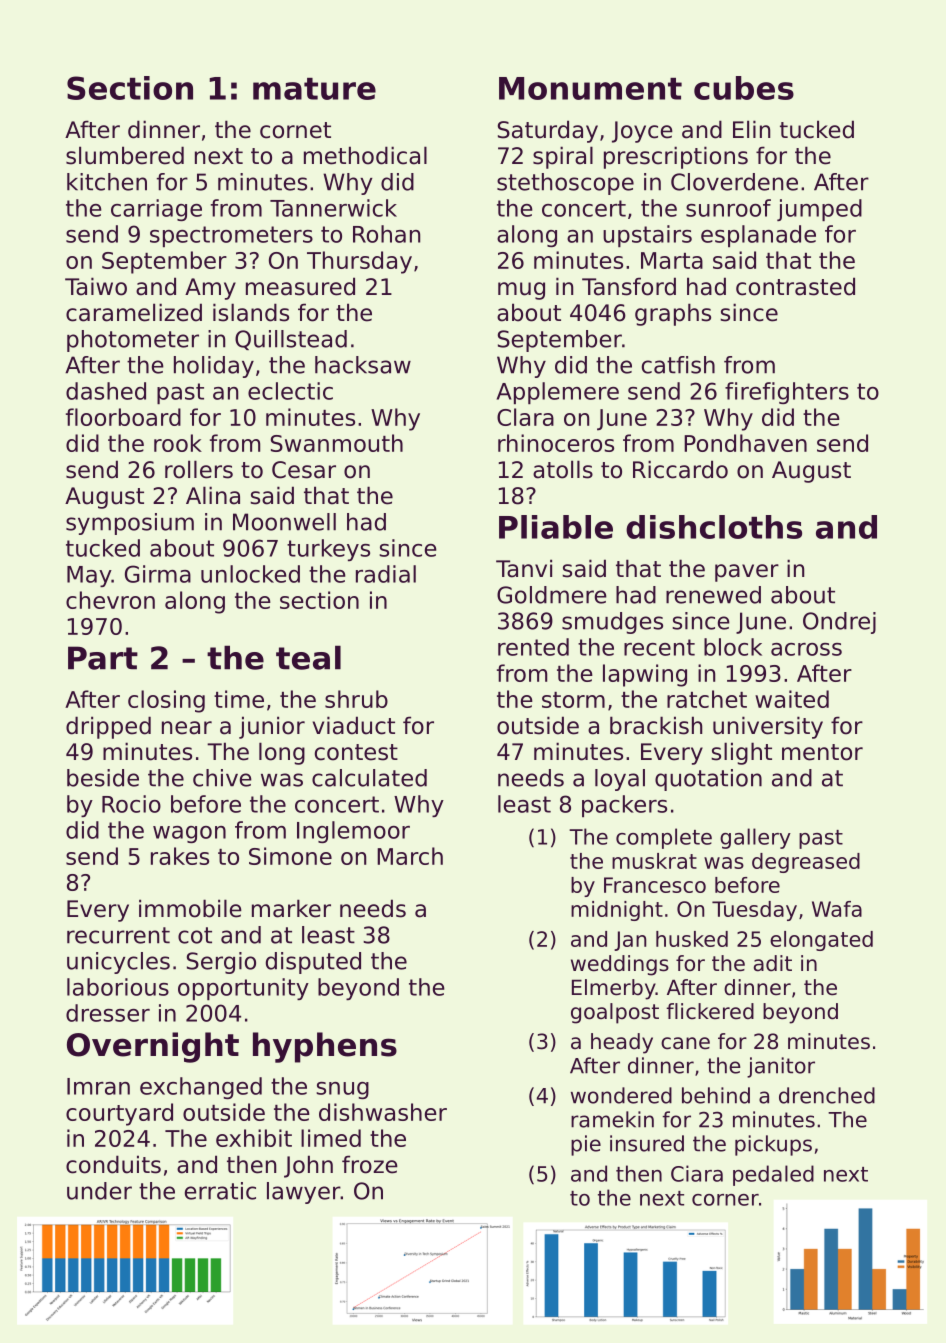 The image size is (946, 1343). Describe the element at coordinates (220, 1191) in the page. I see `erratic` at that location.
